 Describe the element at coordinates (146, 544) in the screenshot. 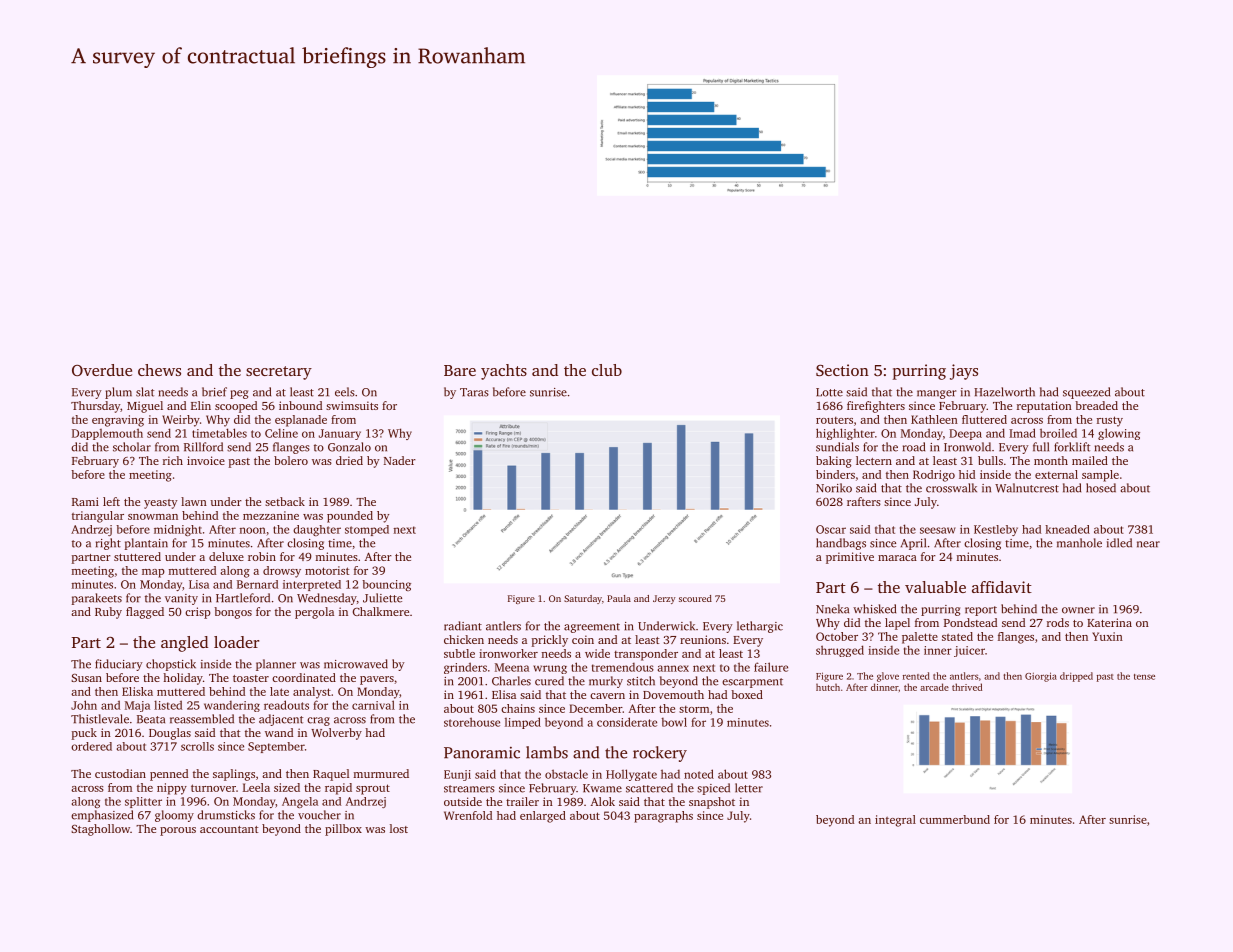

I see `plantain` at that location.
